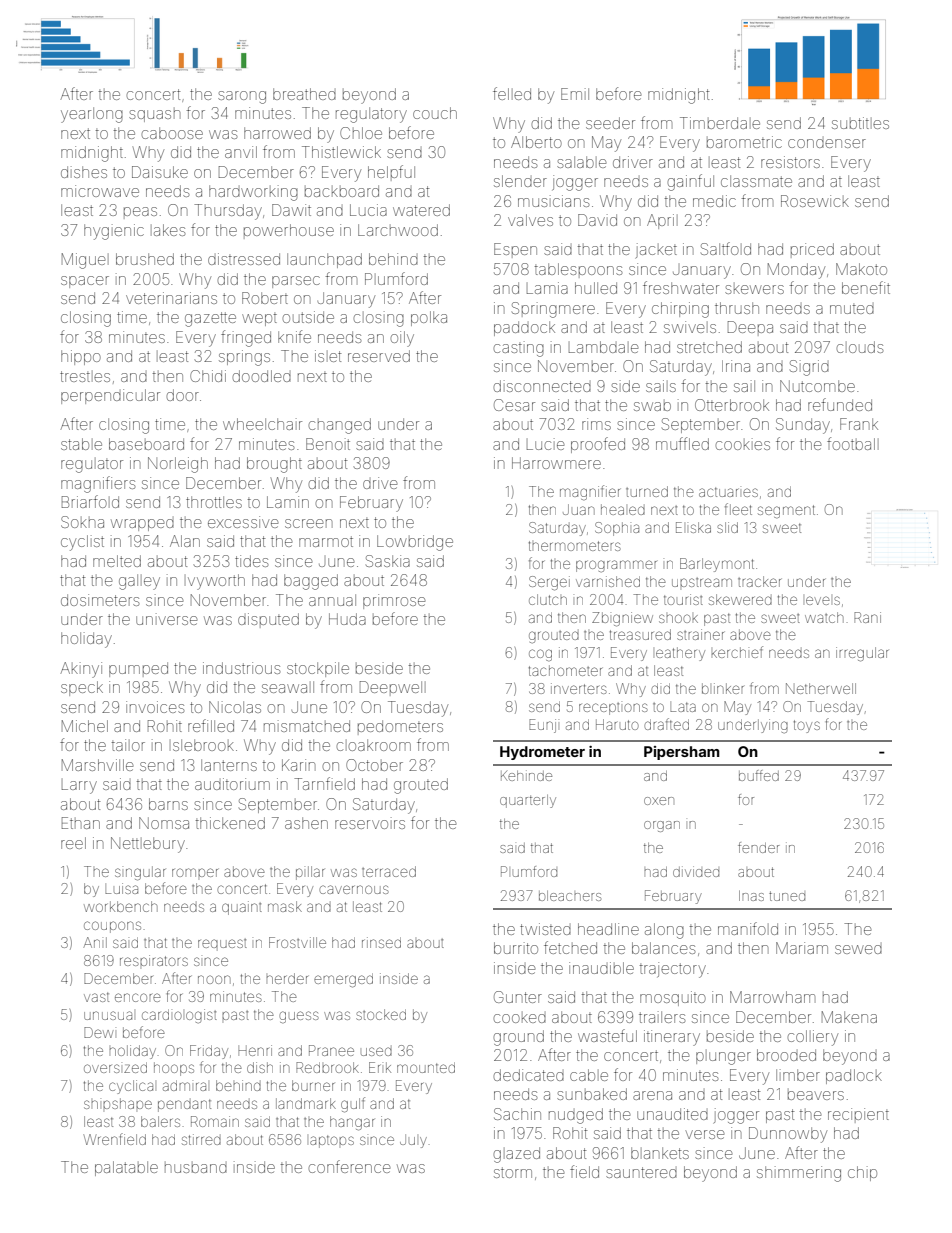 This page has height=1233, width=952. What do you see at coordinates (720, 123) in the page?
I see `Timberdale` at bounding box center [720, 123].
